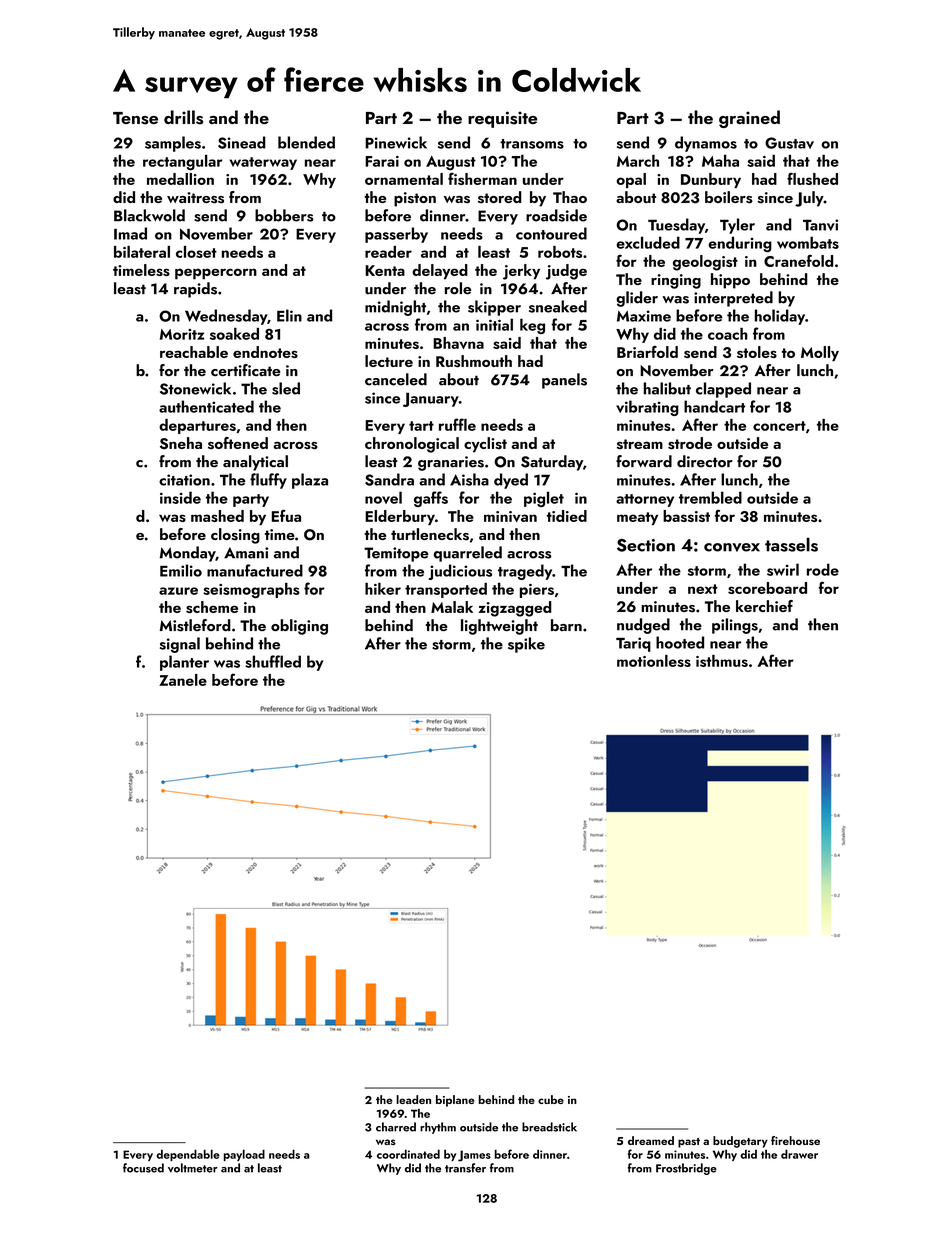  What do you see at coordinates (306, 142) in the screenshot?
I see `blended` at bounding box center [306, 142].
